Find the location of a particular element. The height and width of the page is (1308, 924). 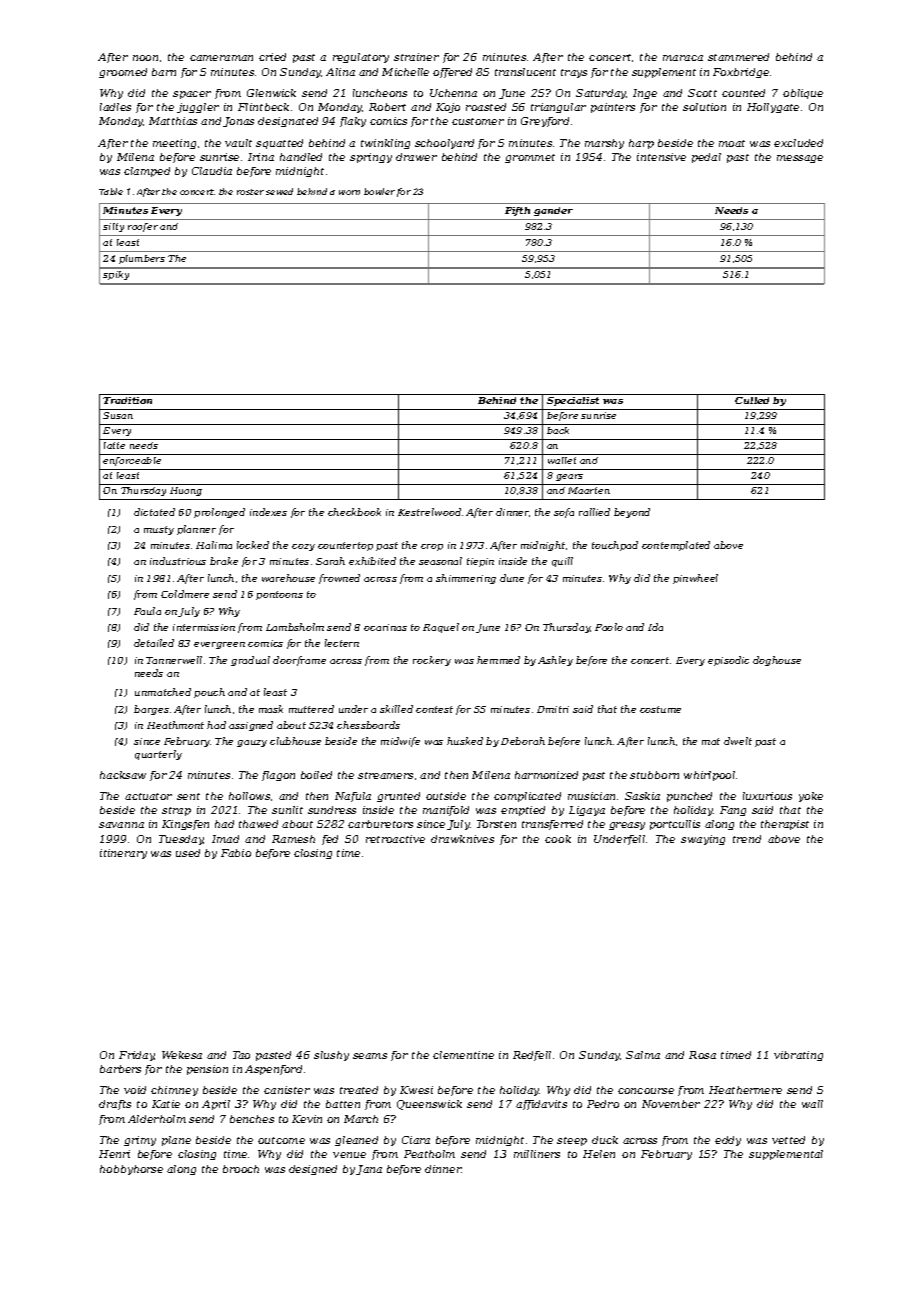

clementine is located at coordinates (463, 1055).
